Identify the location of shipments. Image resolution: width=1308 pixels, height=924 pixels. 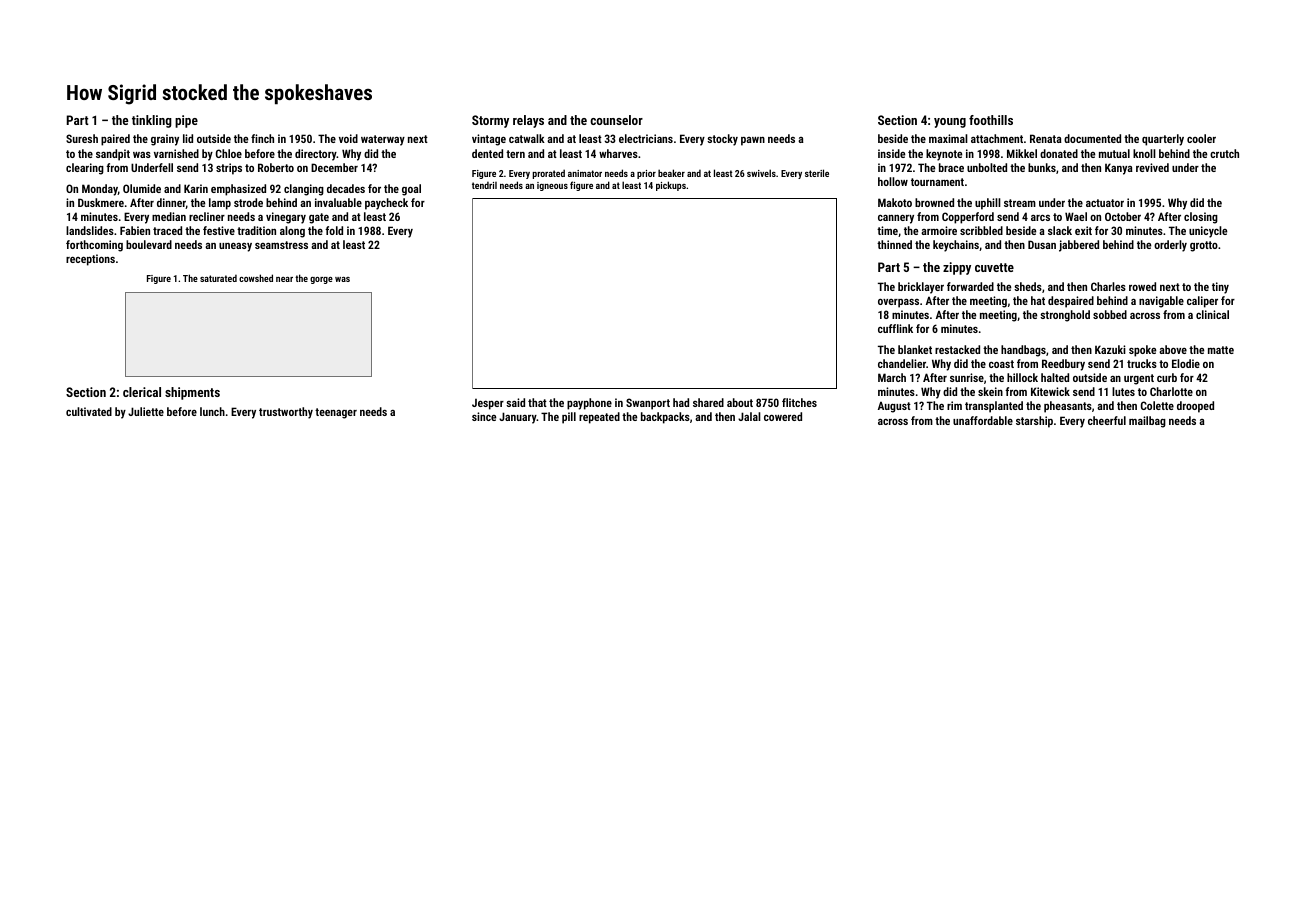
(192, 393).
